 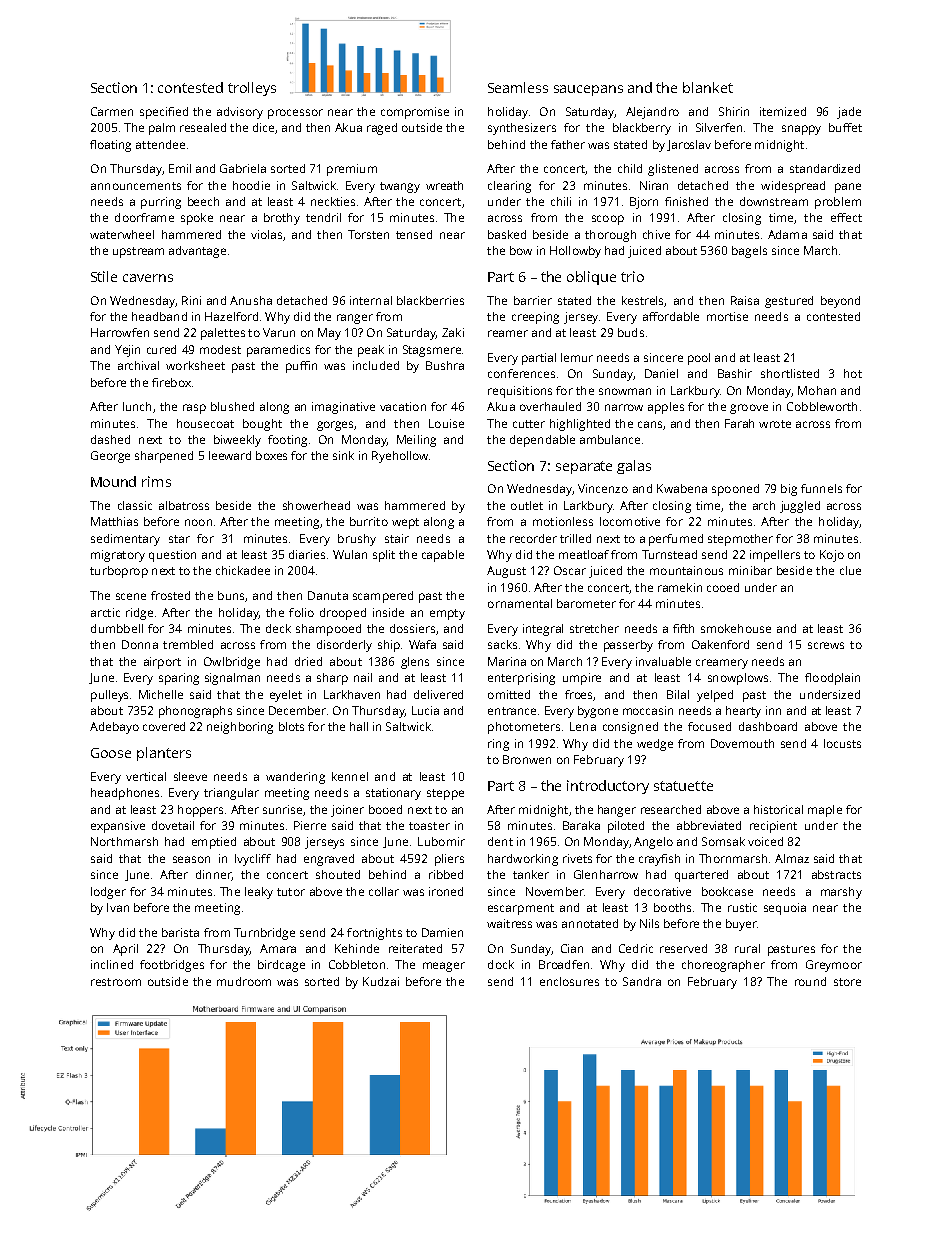 I want to click on beyond, so click(x=840, y=302).
